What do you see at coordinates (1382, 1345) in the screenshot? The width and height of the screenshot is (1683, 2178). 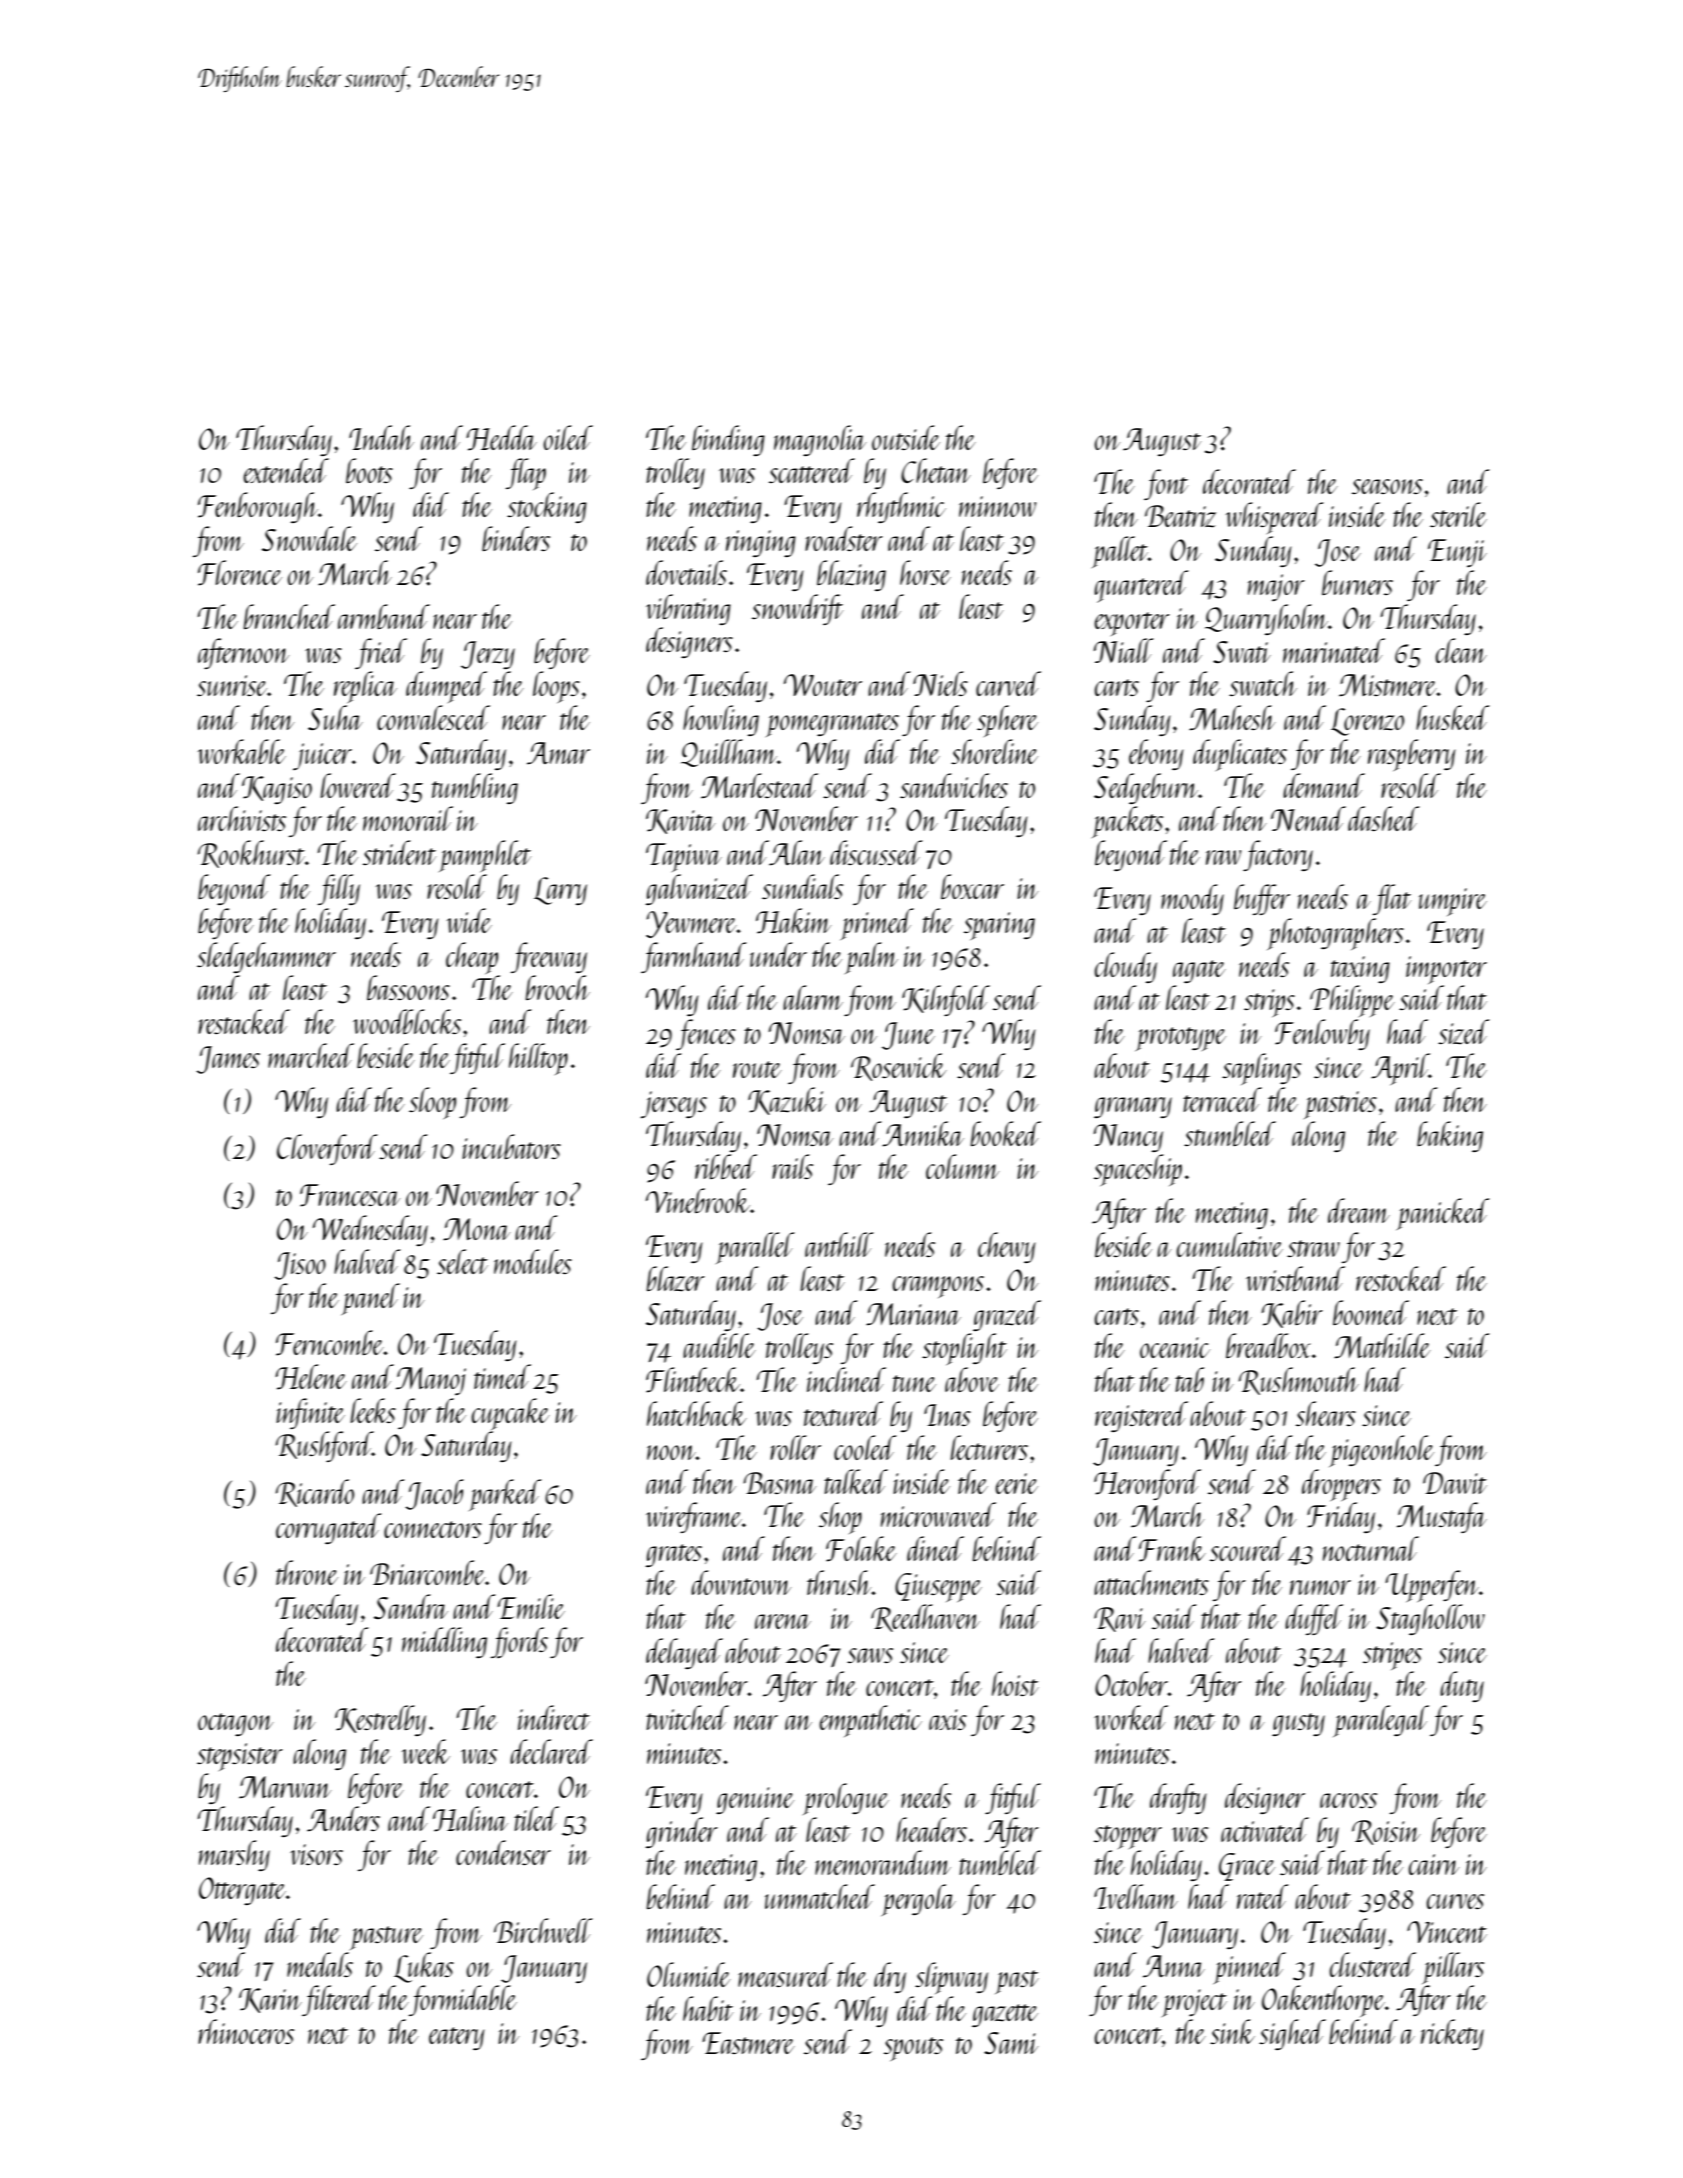 I see `Mathilde` at bounding box center [1382, 1345].
